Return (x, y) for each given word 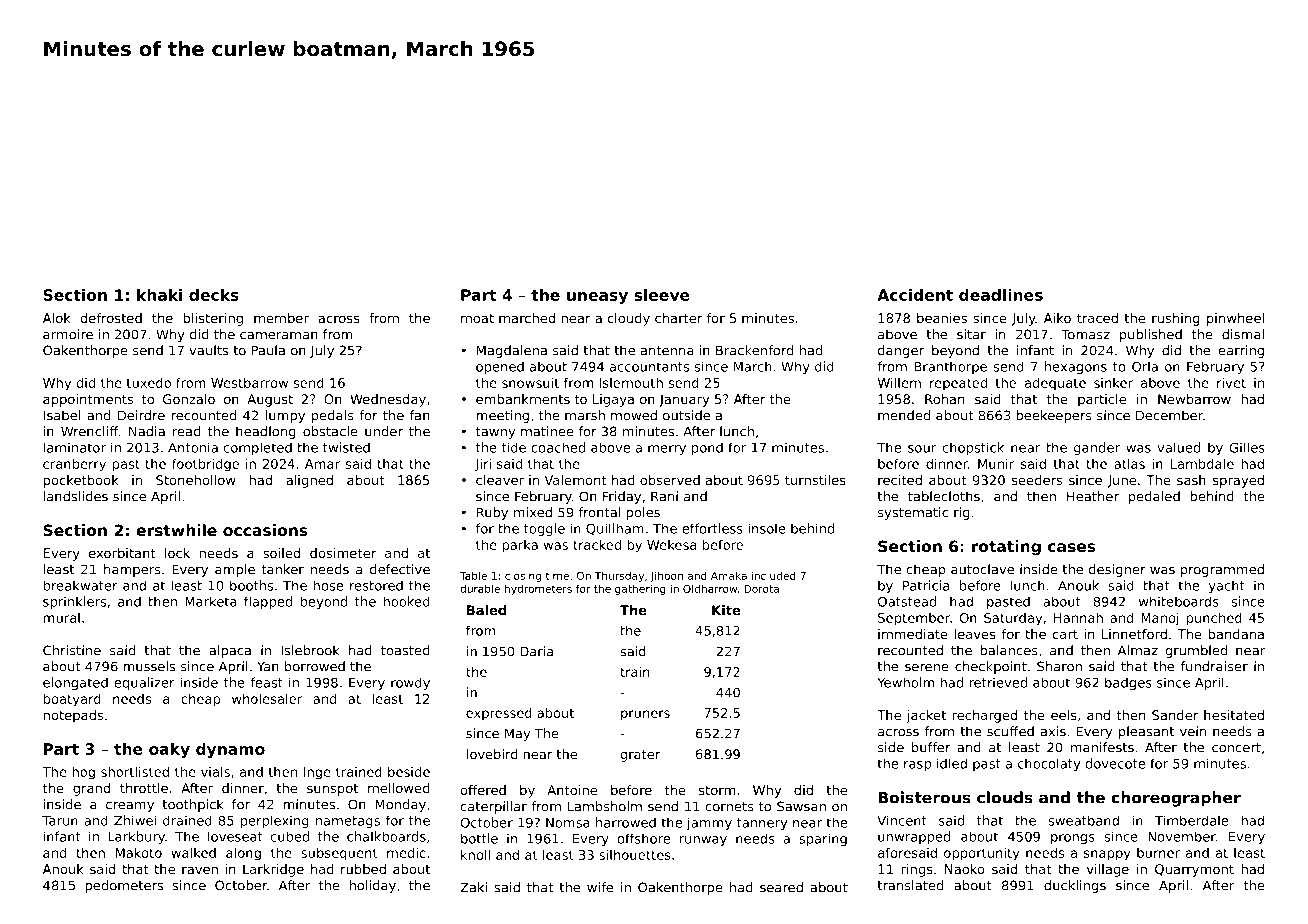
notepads (73, 716)
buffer (931, 747)
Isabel (62, 415)
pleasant (1146, 732)
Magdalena (512, 351)
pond (707, 448)
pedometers (124, 886)
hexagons (1076, 367)
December (1169, 415)
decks (214, 295)
